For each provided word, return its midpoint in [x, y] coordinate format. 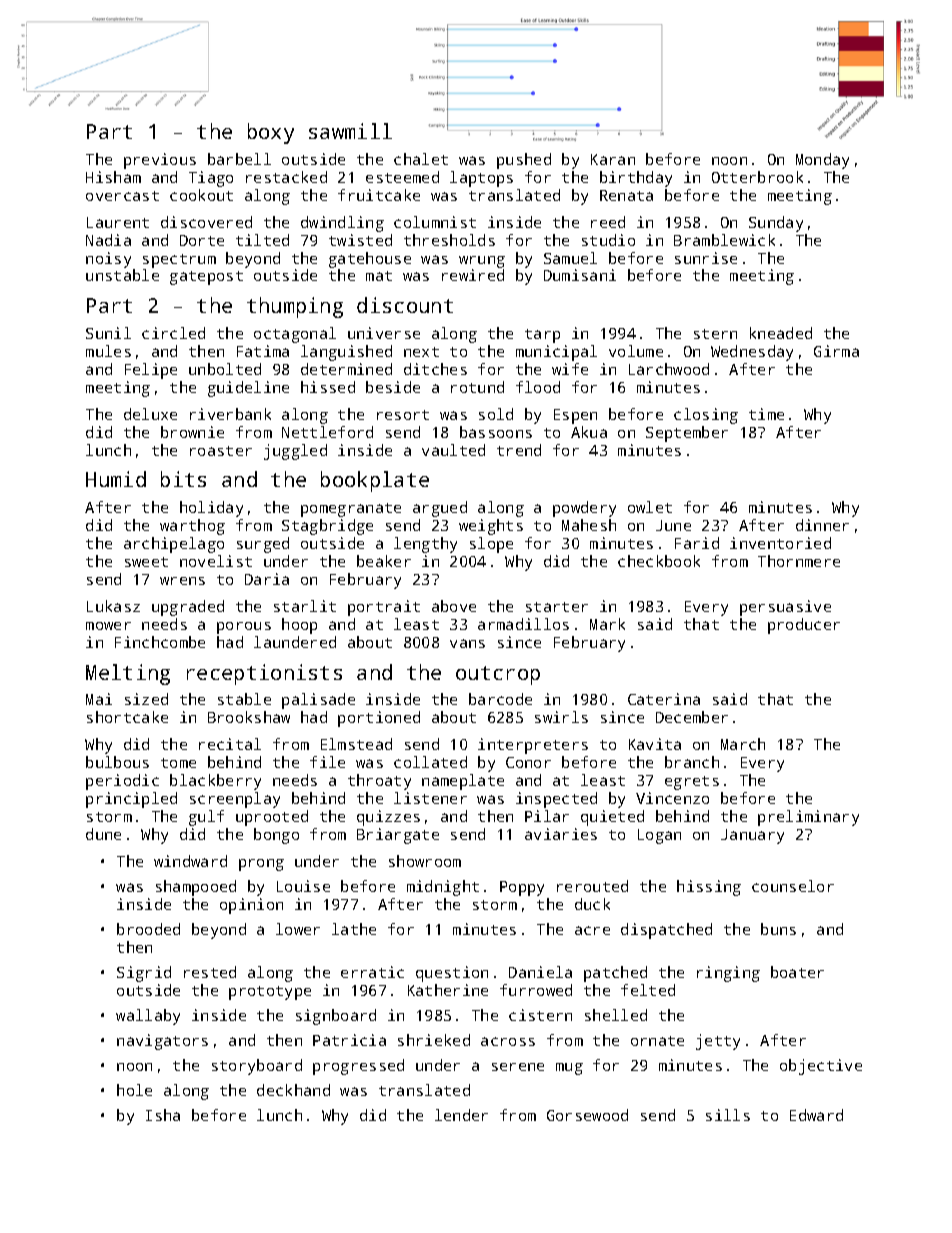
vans [467, 643]
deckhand [293, 1090]
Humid [116, 479]
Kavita [655, 744]
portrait [384, 608]
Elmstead [356, 744]
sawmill [350, 131]
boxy [271, 133]
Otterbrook [757, 177]
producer [804, 626]
